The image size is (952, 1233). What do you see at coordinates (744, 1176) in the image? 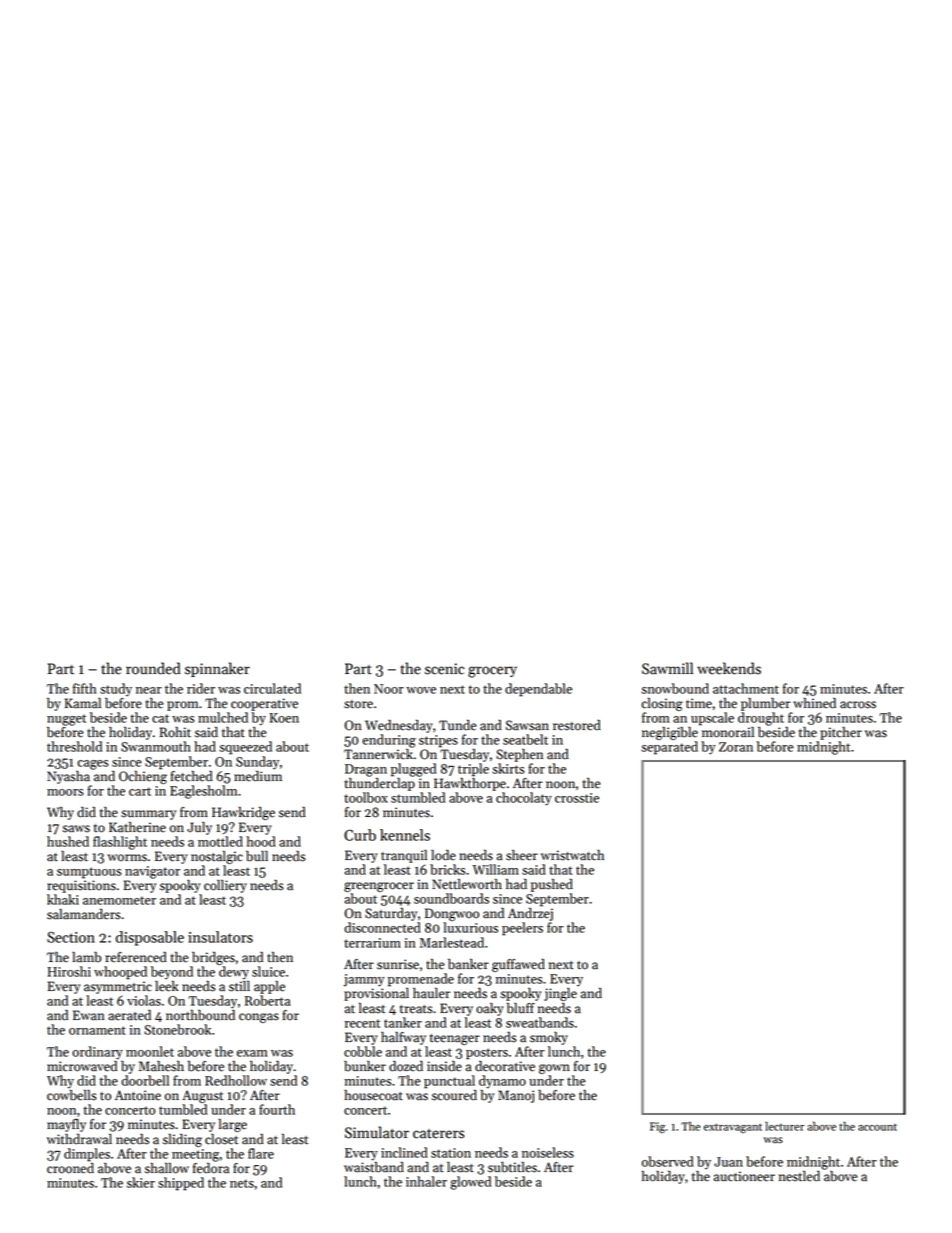
I see `auctioneer` at bounding box center [744, 1176].
